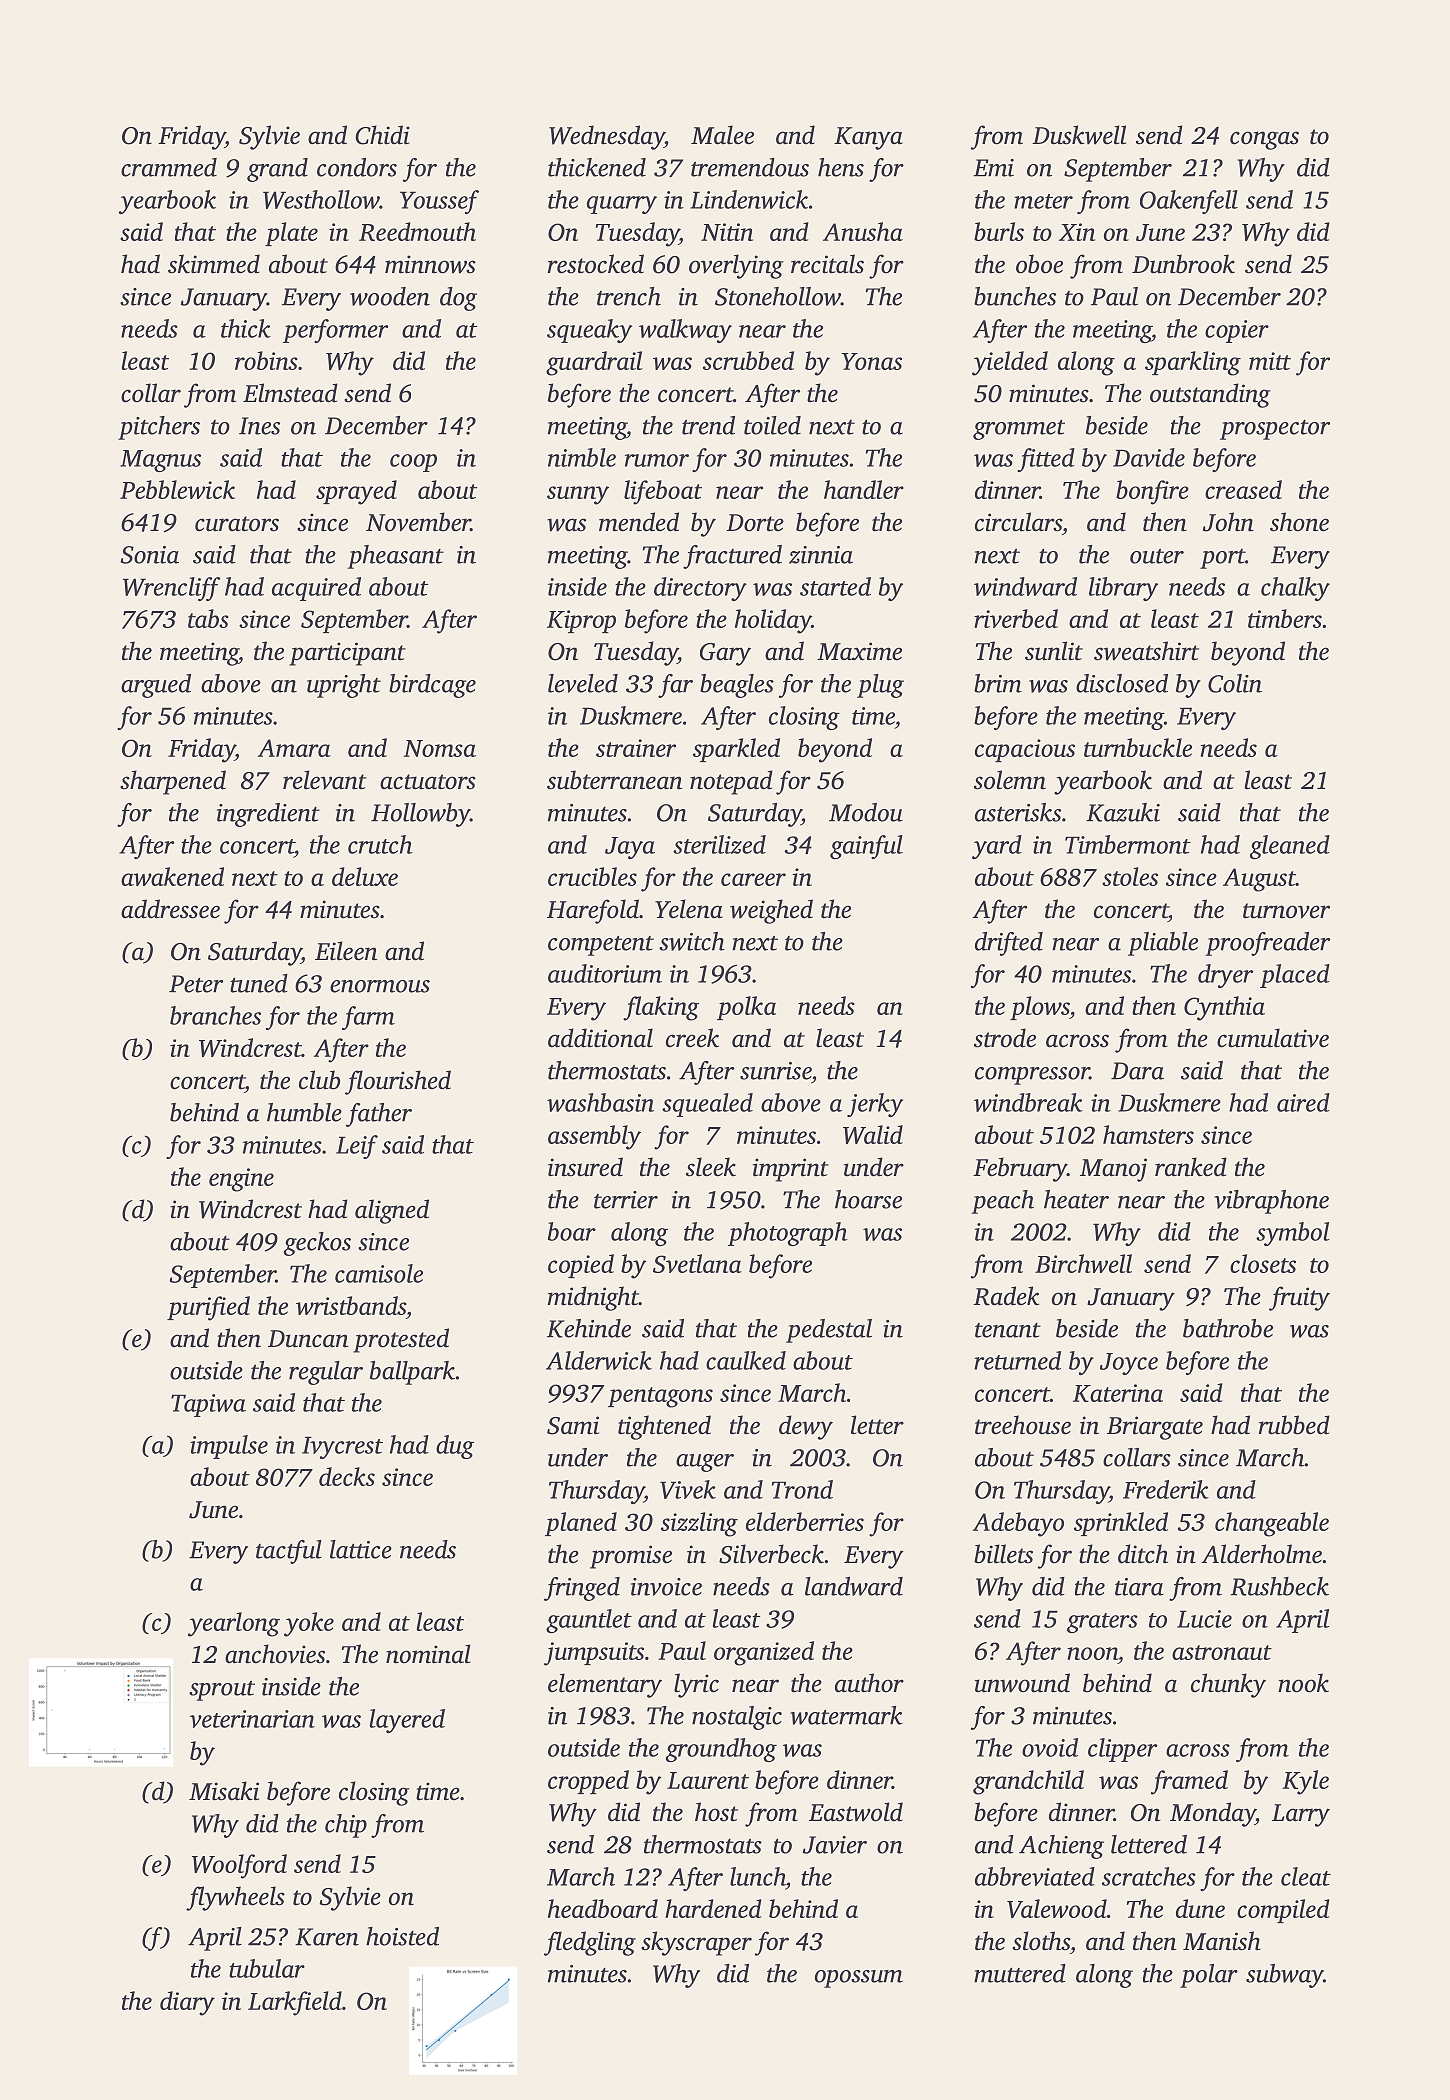 The height and width of the image is (2100, 1450). Describe the element at coordinates (1279, 1586) in the image. I see `Rushbeck` at that location.
